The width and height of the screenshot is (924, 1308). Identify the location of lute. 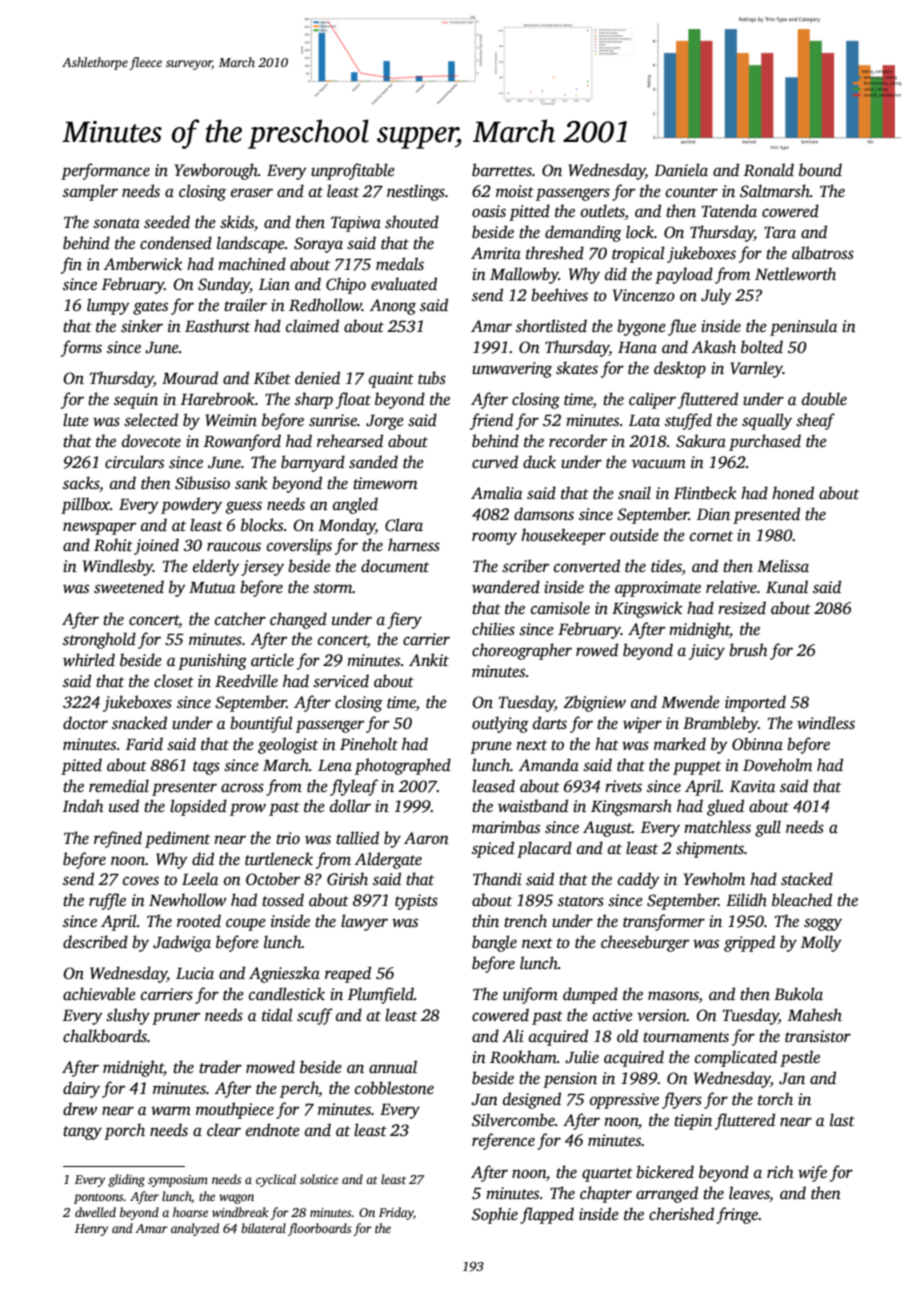
(76, 420).
